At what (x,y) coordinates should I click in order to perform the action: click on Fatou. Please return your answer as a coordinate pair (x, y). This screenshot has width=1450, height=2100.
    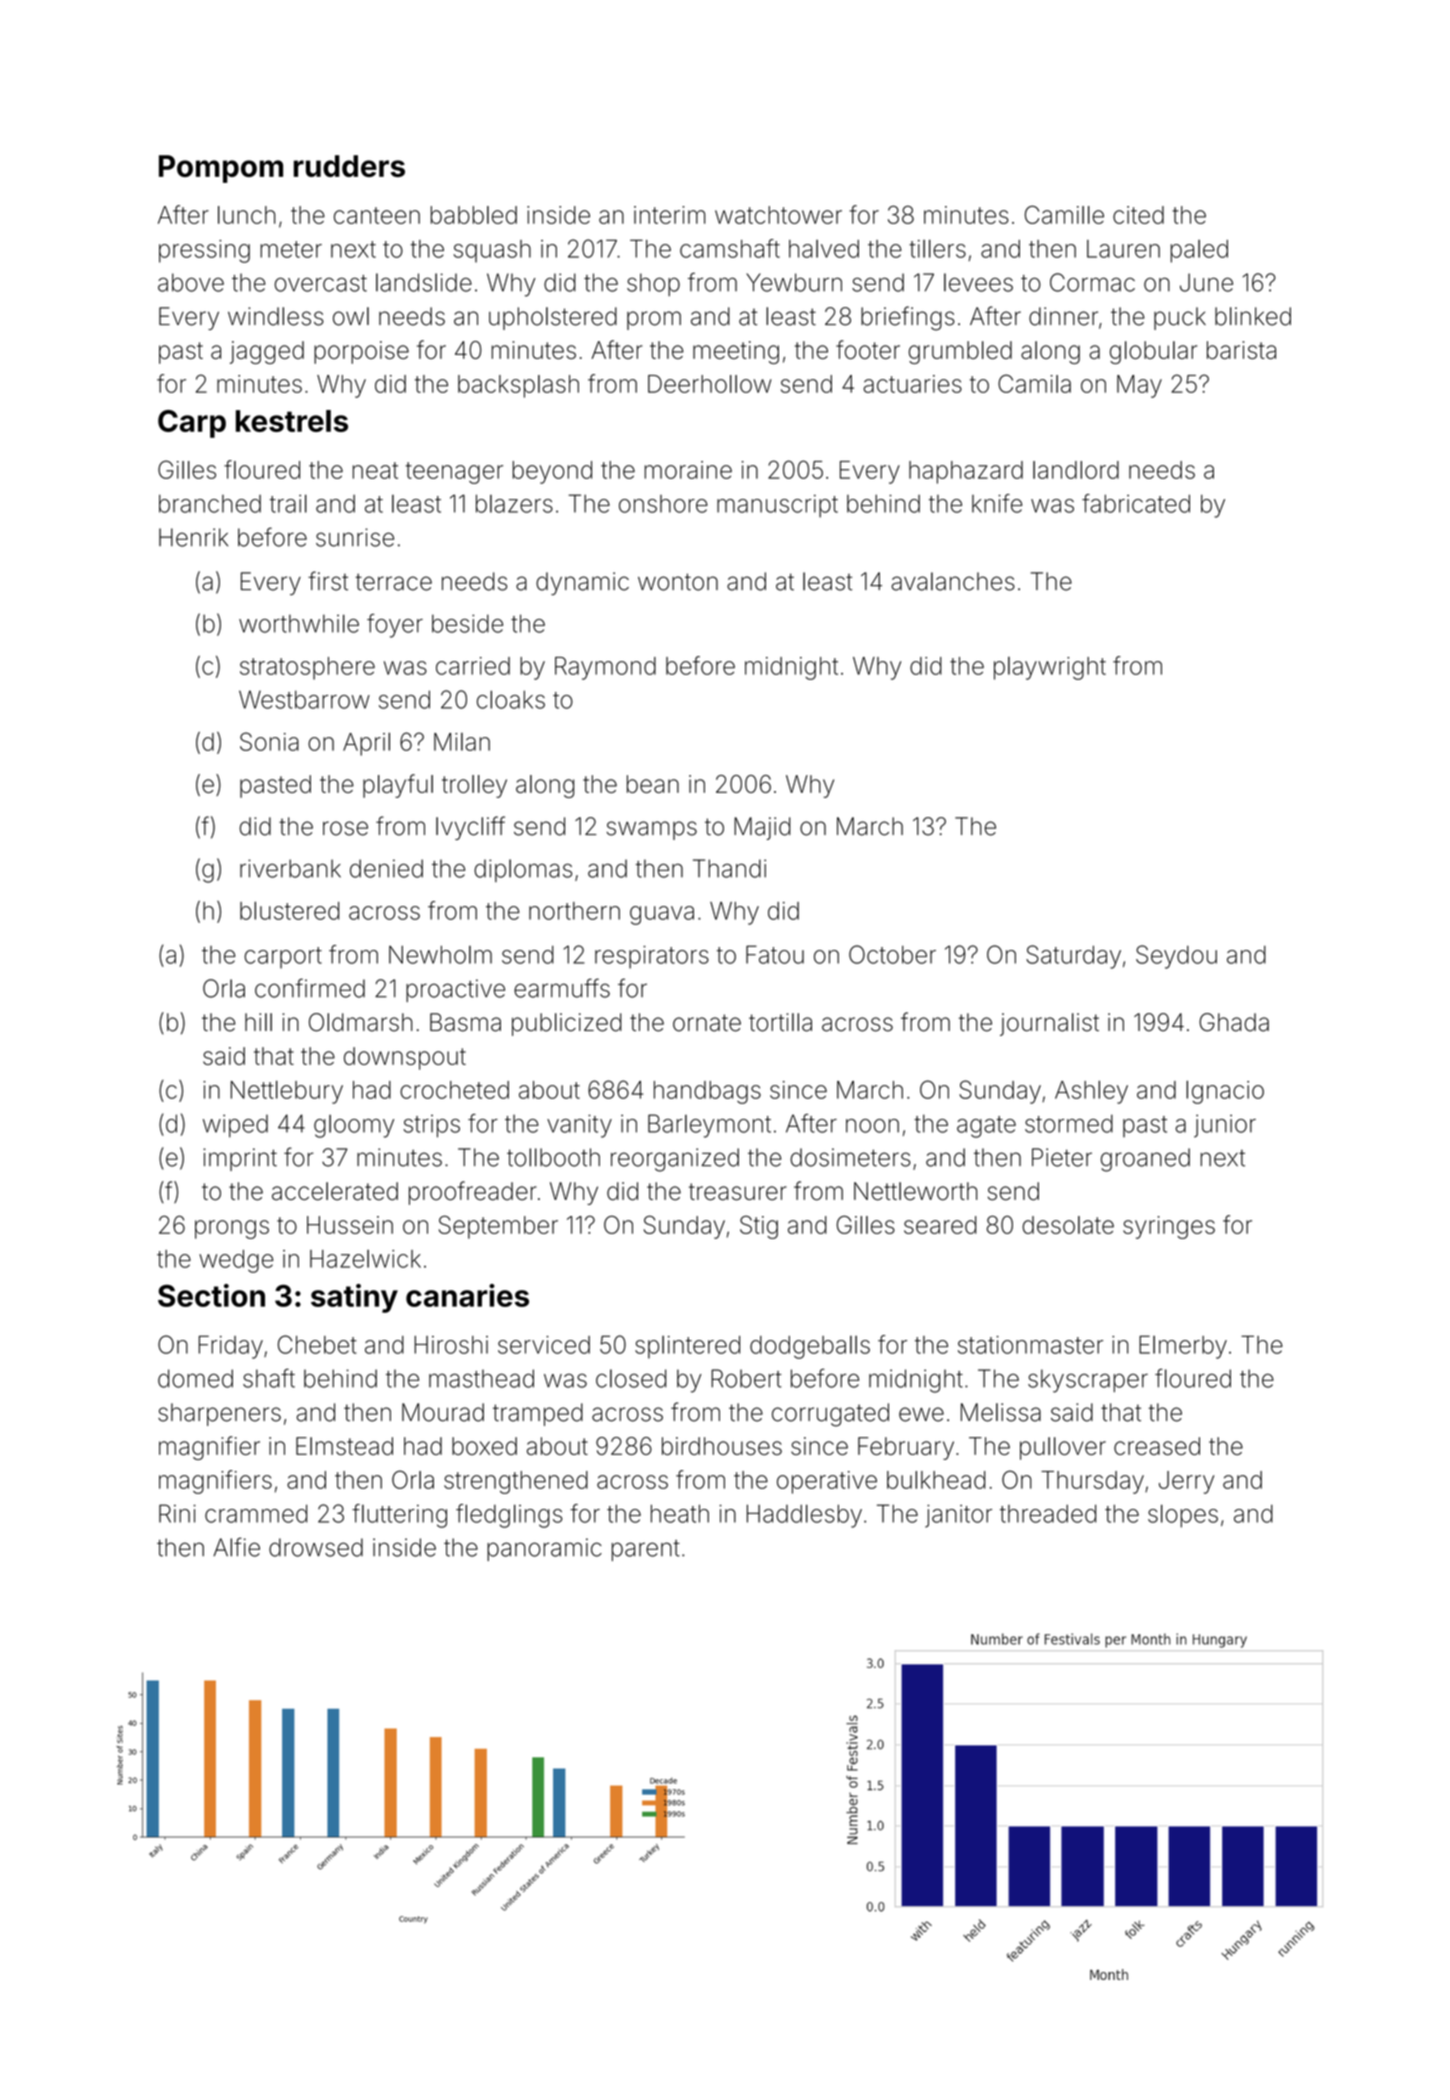
    Looking at the image, I should click on (775, 954).
